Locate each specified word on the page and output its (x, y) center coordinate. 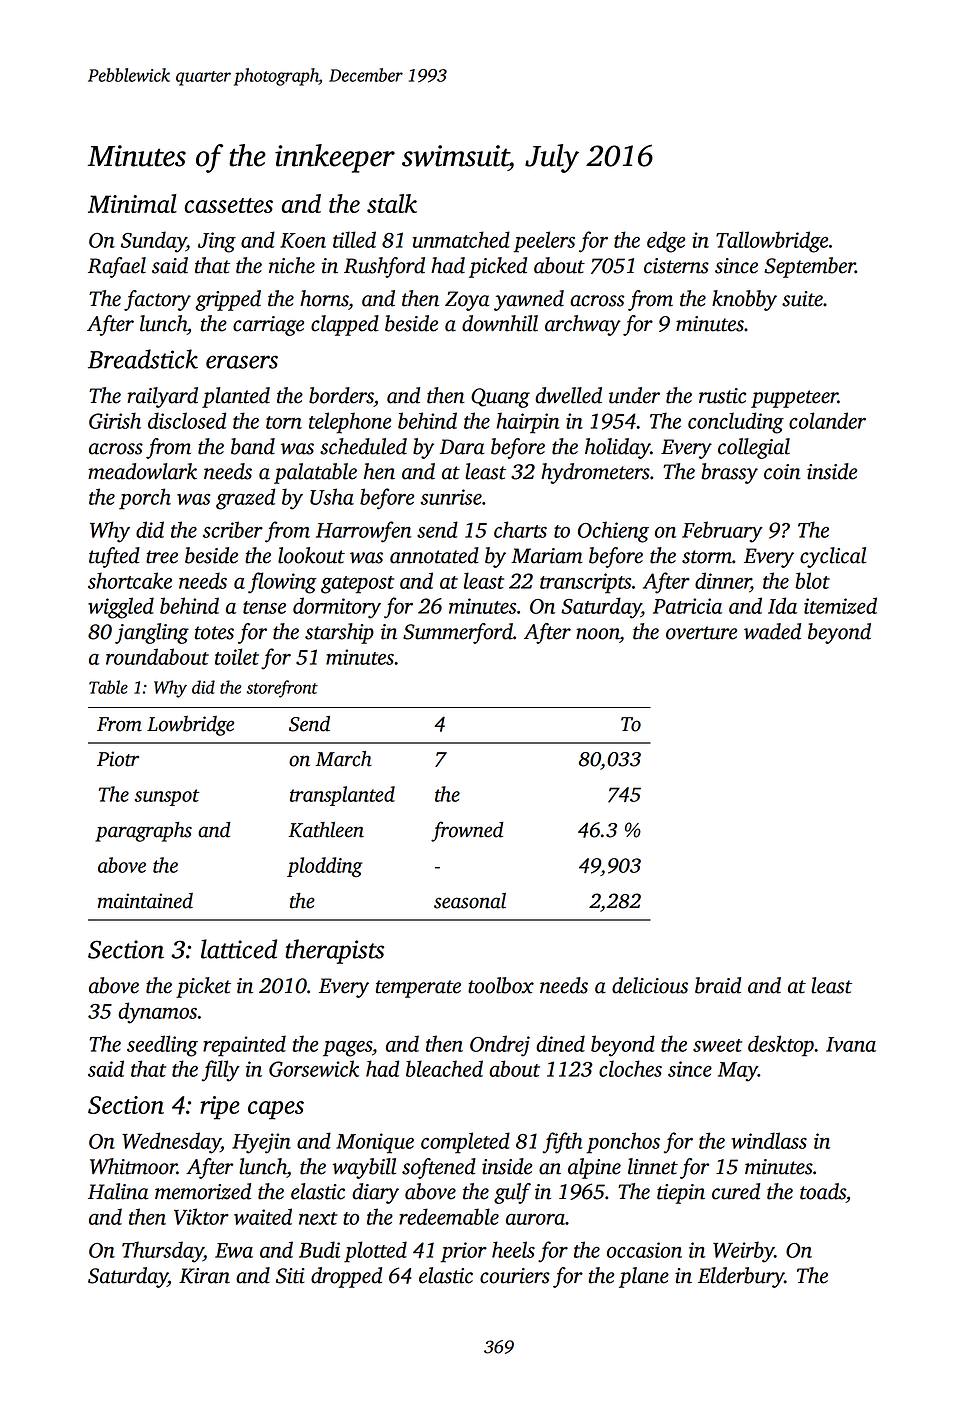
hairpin (528, 423)
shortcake (130, 580)
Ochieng (613, 532)
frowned (467, 831)
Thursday (163, 1252)
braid (718, 985)
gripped (228, 300)
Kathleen (326, 830)
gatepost (357, 585)
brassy (729, 473)
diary (375, 1193)
